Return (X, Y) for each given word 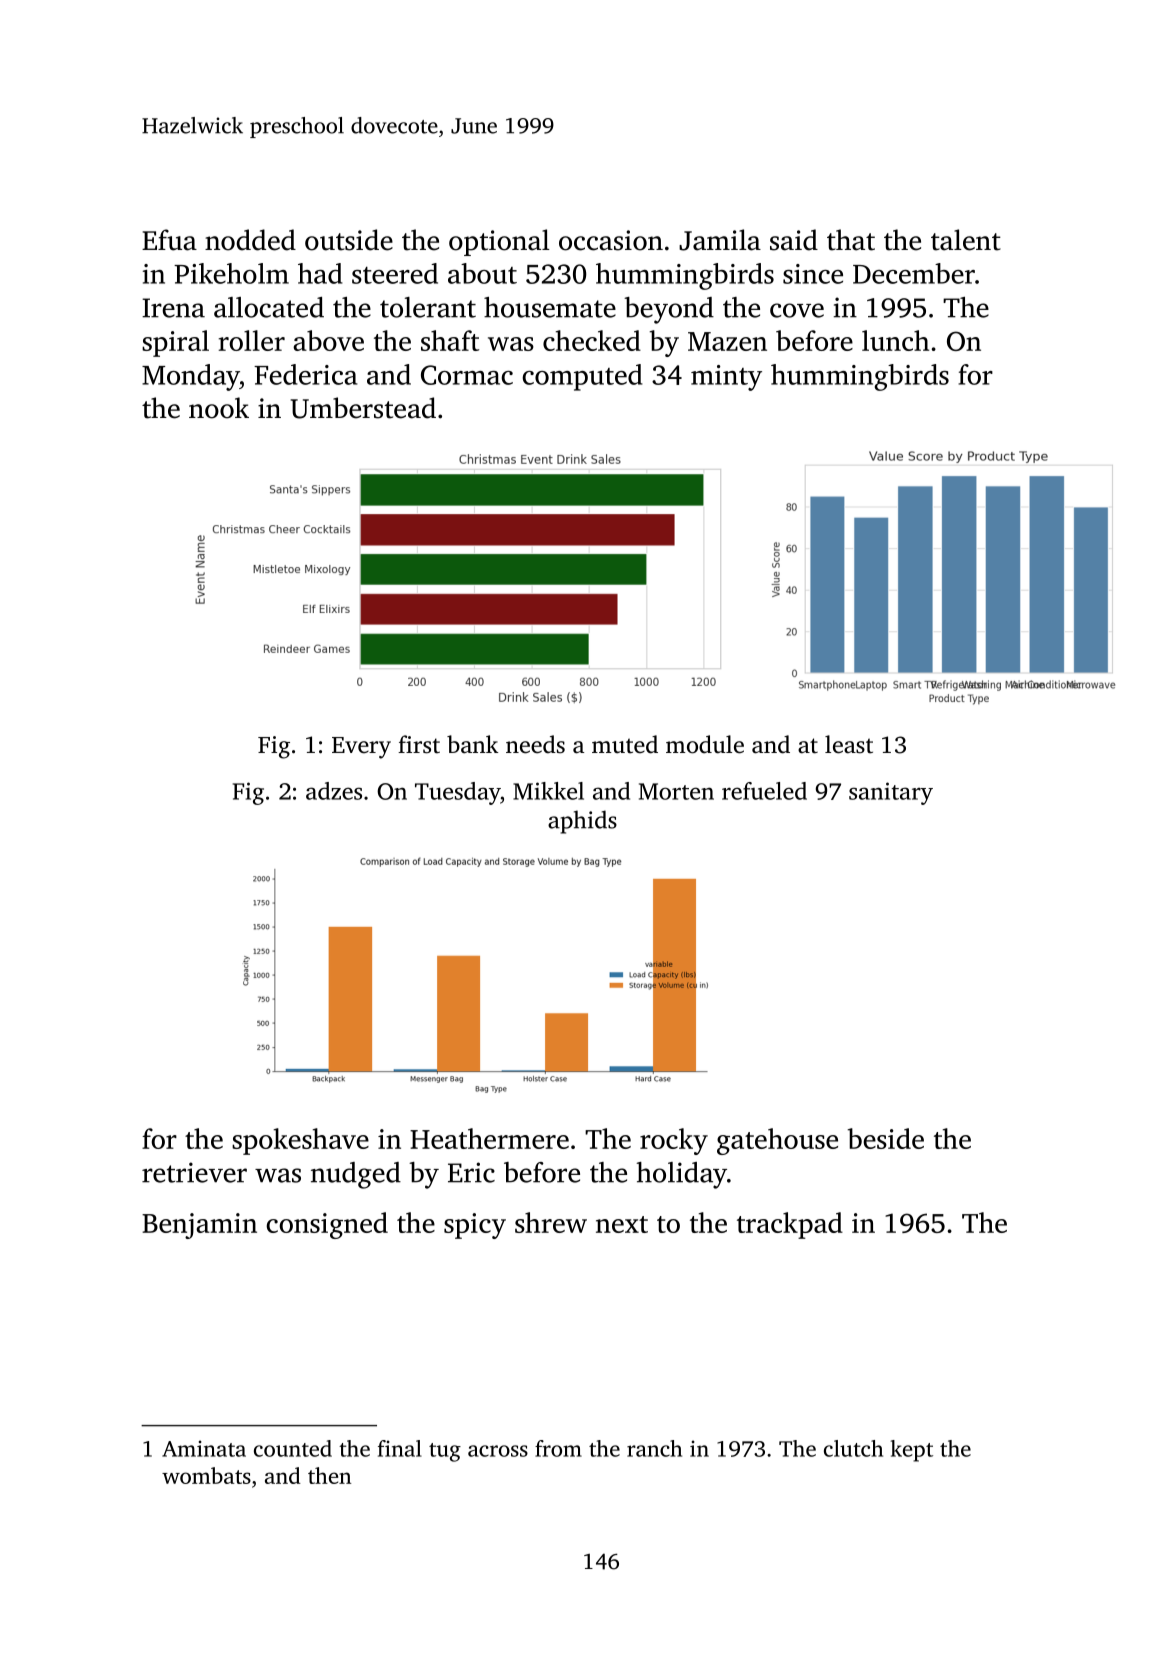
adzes (334, 791)
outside (349, 240)
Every (361, 748)
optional (499, 242)
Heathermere (489, 1138)
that (851, 240)
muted (625, 744)
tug (445, 1452)
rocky (674, 1141)
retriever (194, 1172)
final (400, 1448)
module (705, 744)
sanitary (891, 793)
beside (886, 1138)
